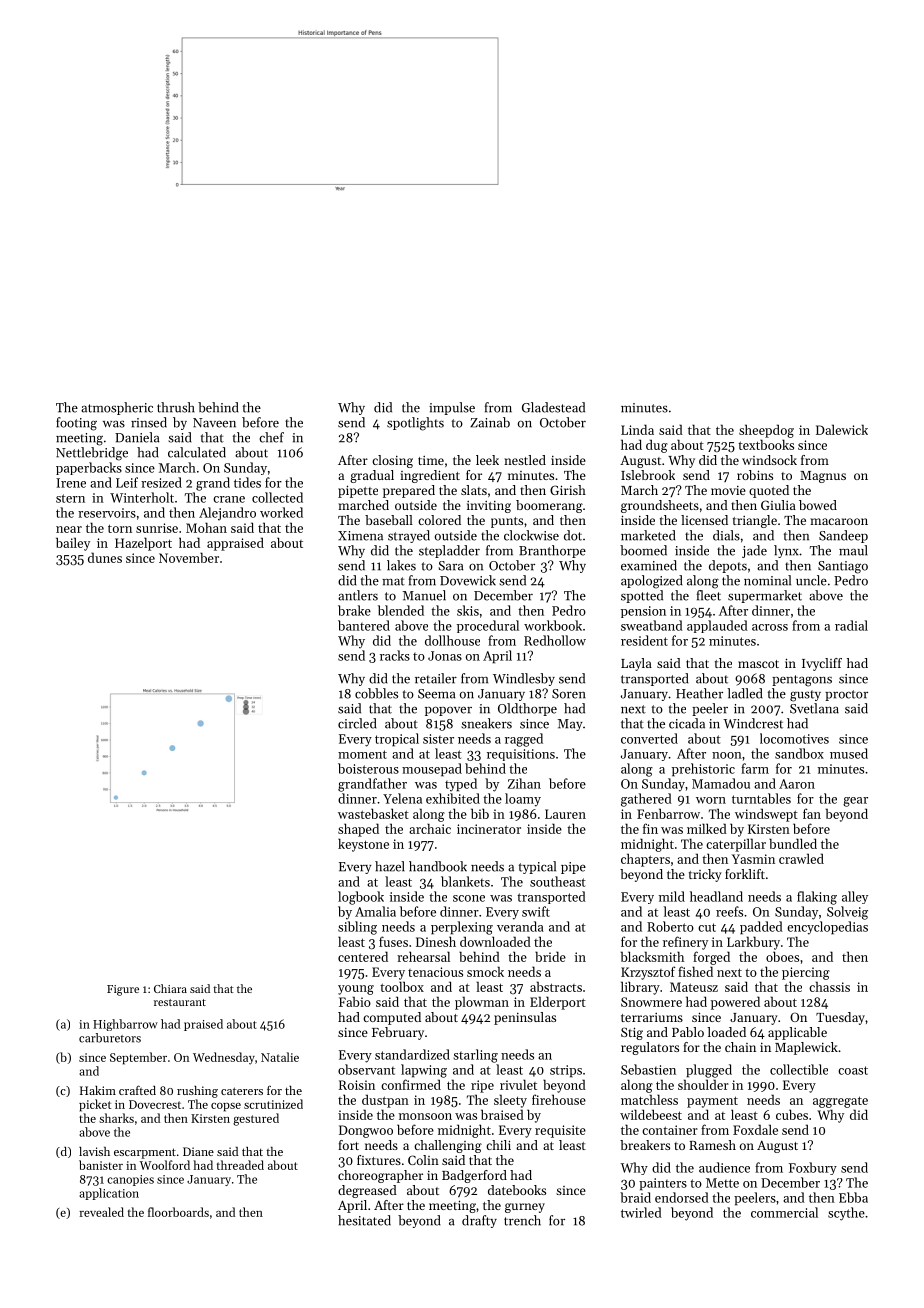  What do you see at coordinates (436, 694) in the page?
I see `Seema` at bounding box center [436, 694].
